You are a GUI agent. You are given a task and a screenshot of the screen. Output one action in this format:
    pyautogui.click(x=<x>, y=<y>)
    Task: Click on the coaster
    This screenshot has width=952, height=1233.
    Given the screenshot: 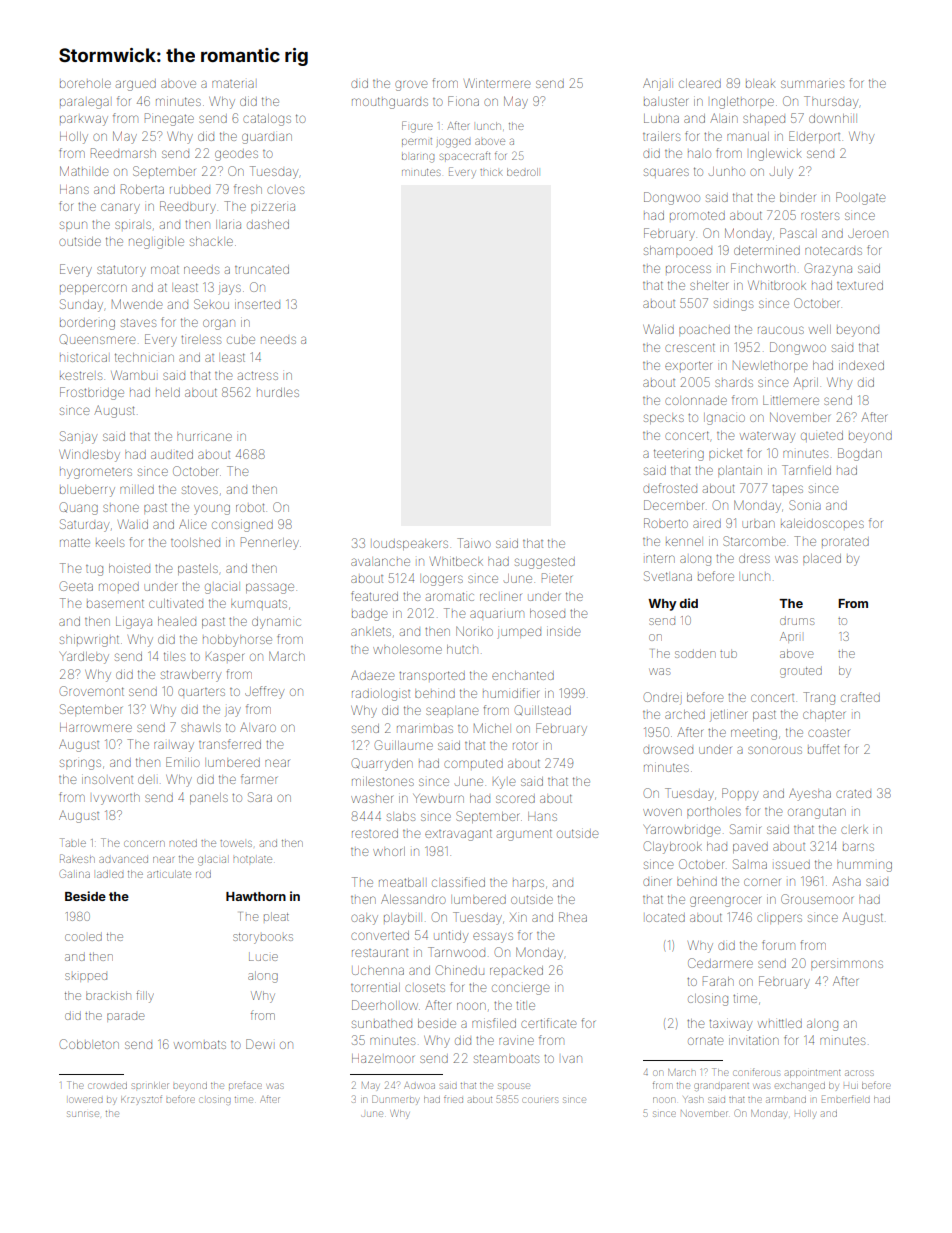 What is the action you would take?
    pyautogui.click(x=828, y=733)
